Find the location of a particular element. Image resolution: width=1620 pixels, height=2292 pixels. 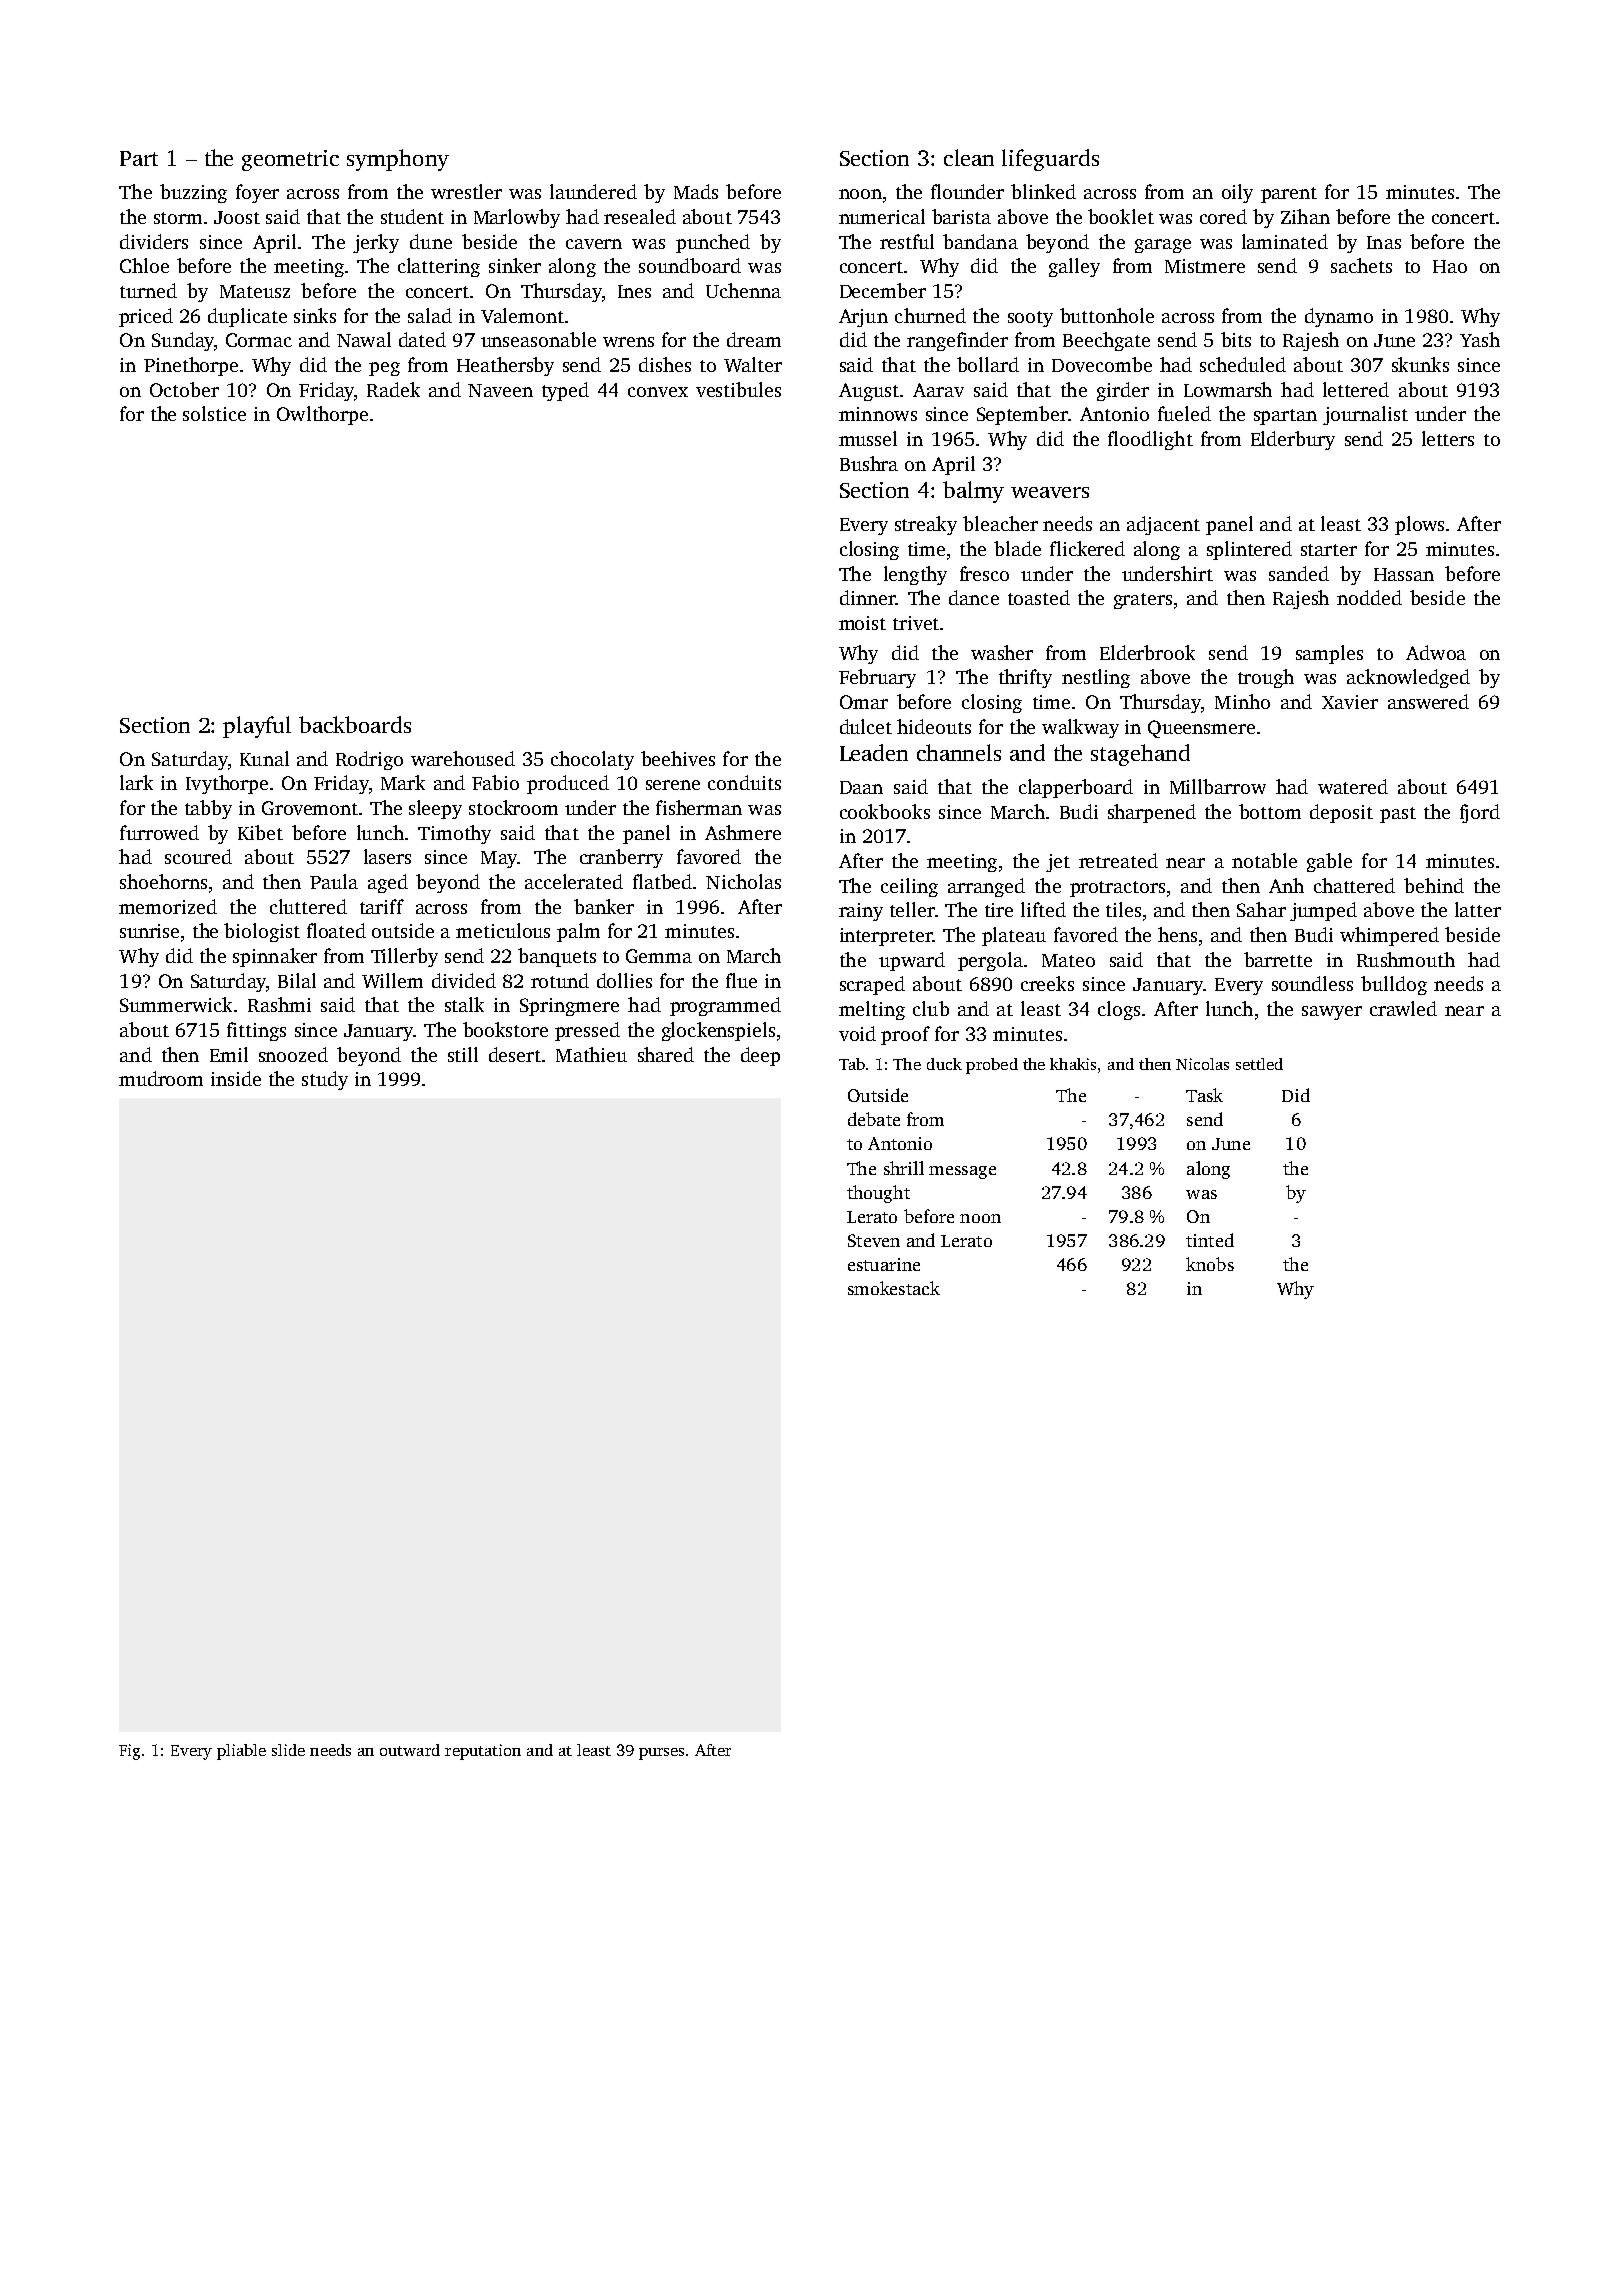

purses is located at coordinates (661, 1754).
